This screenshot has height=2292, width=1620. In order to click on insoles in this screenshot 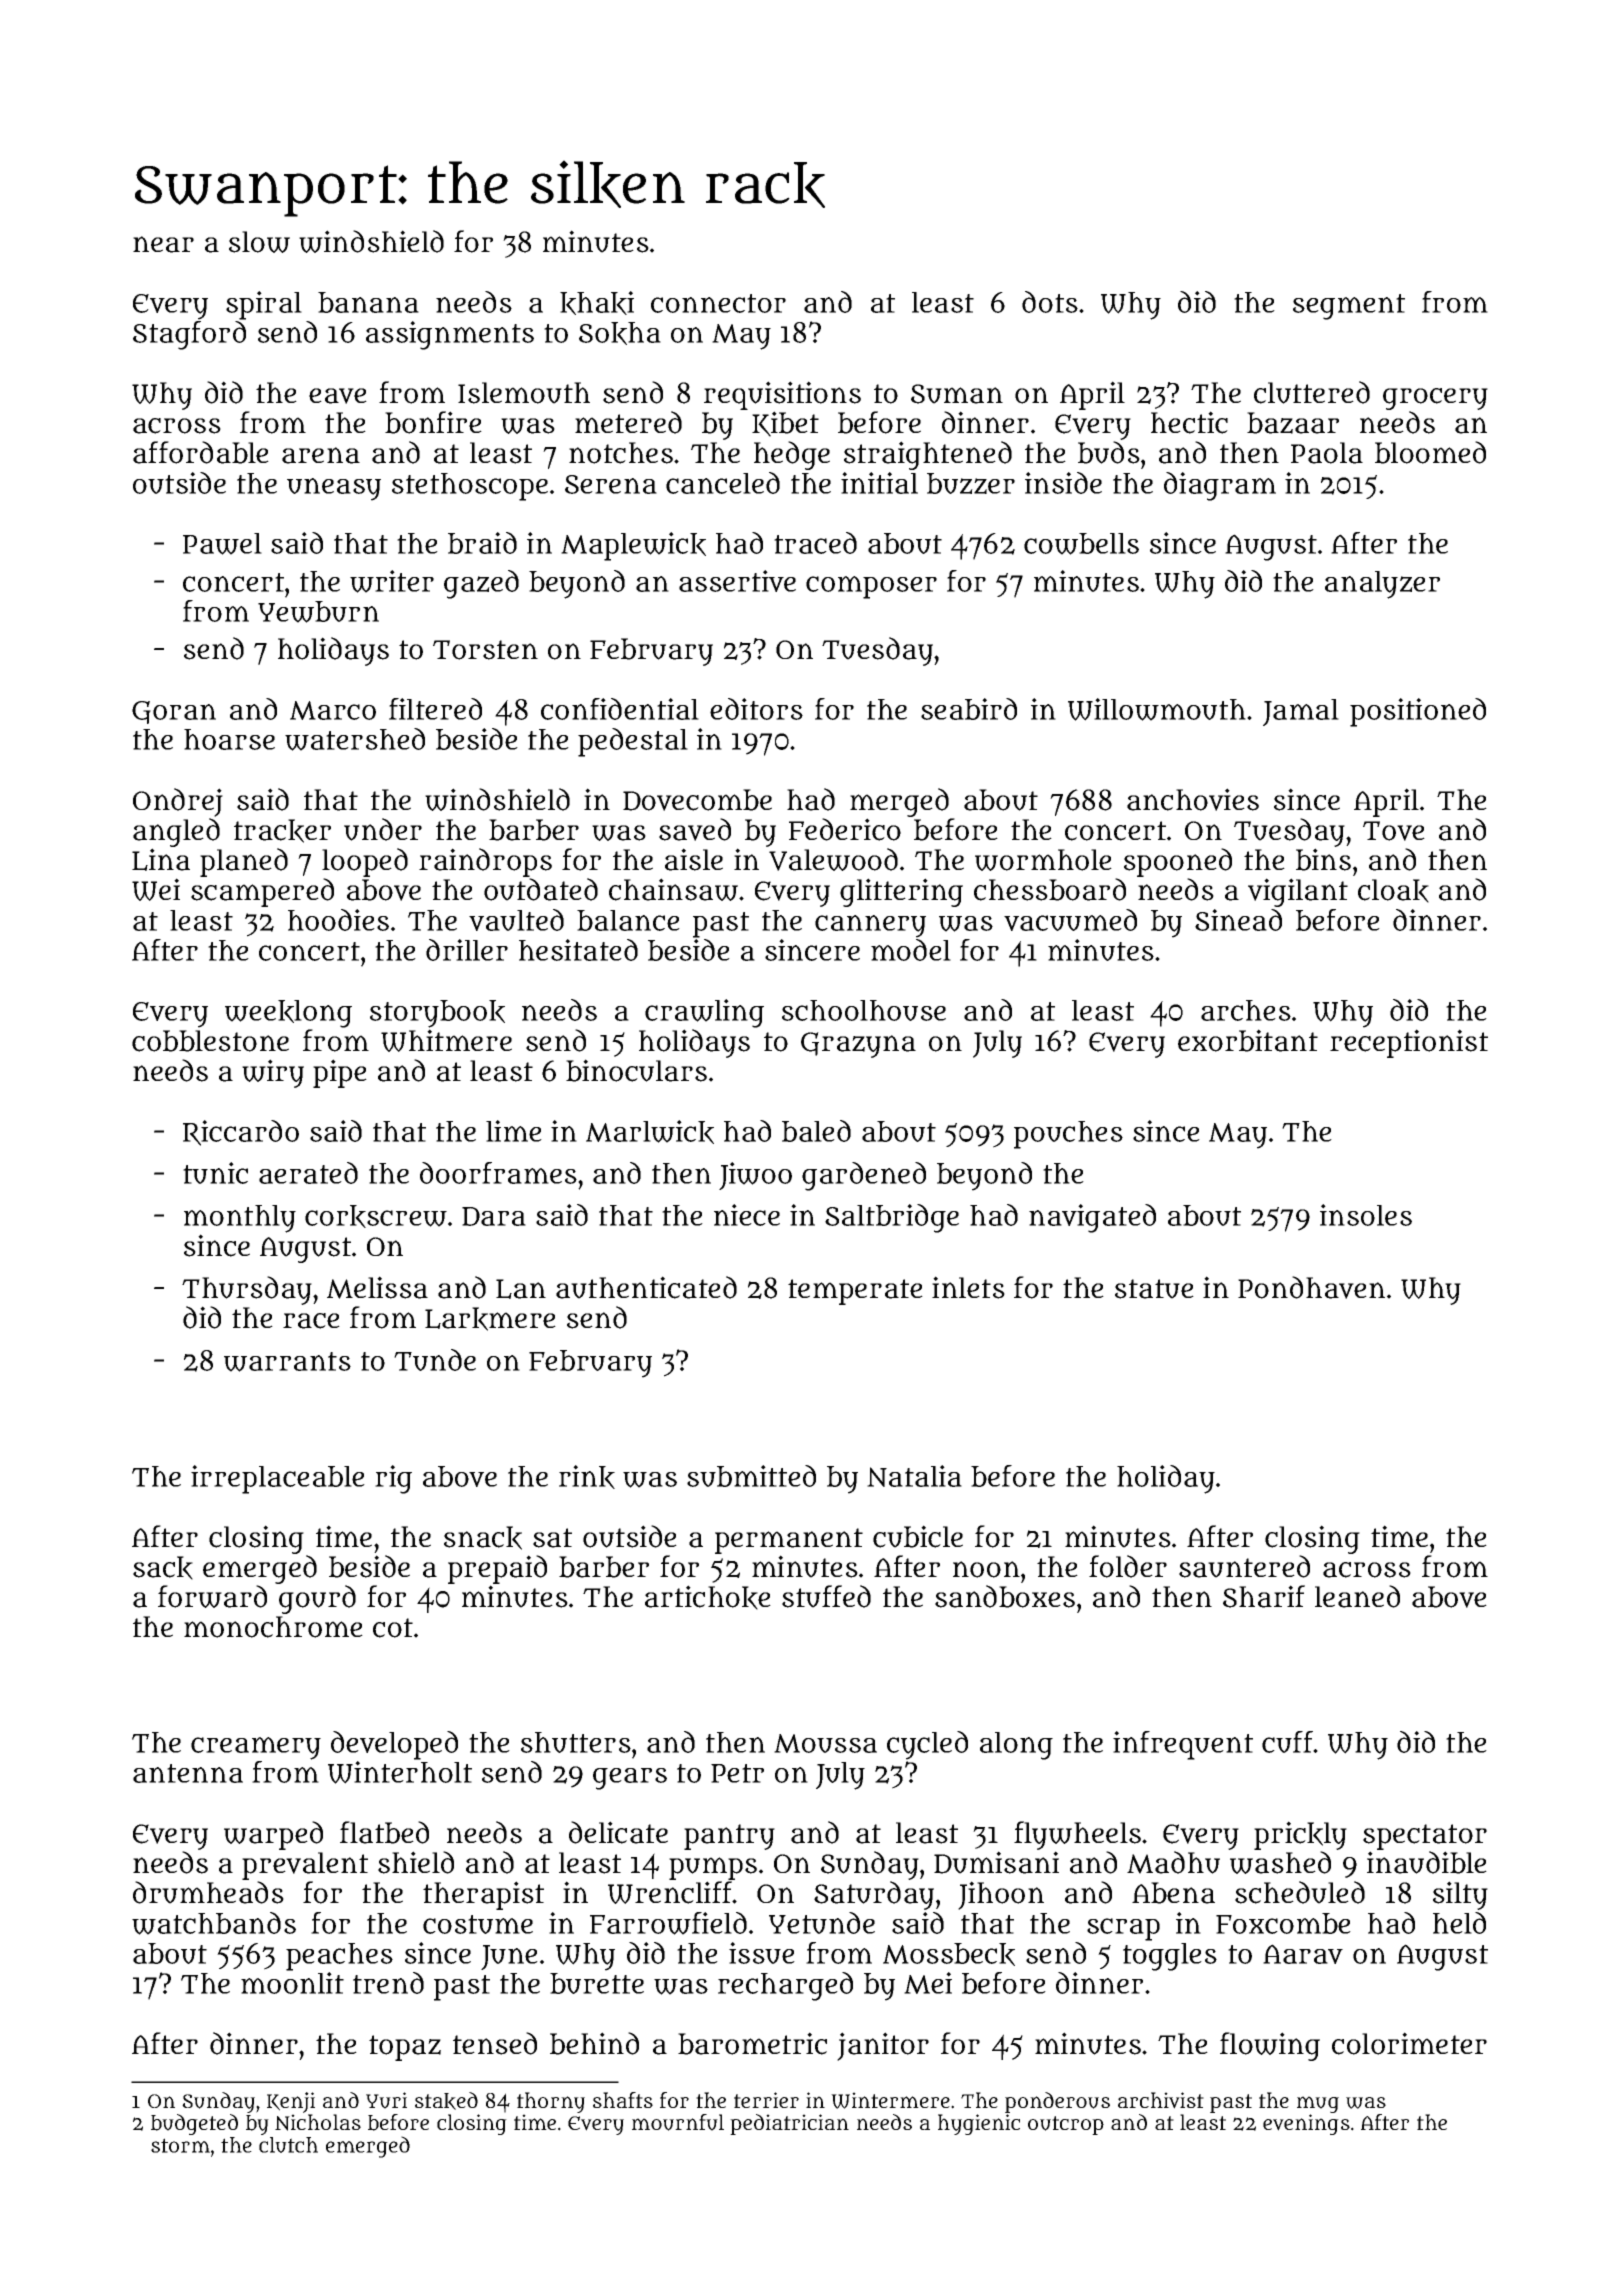, I will do `click(1366, 1215)`.
